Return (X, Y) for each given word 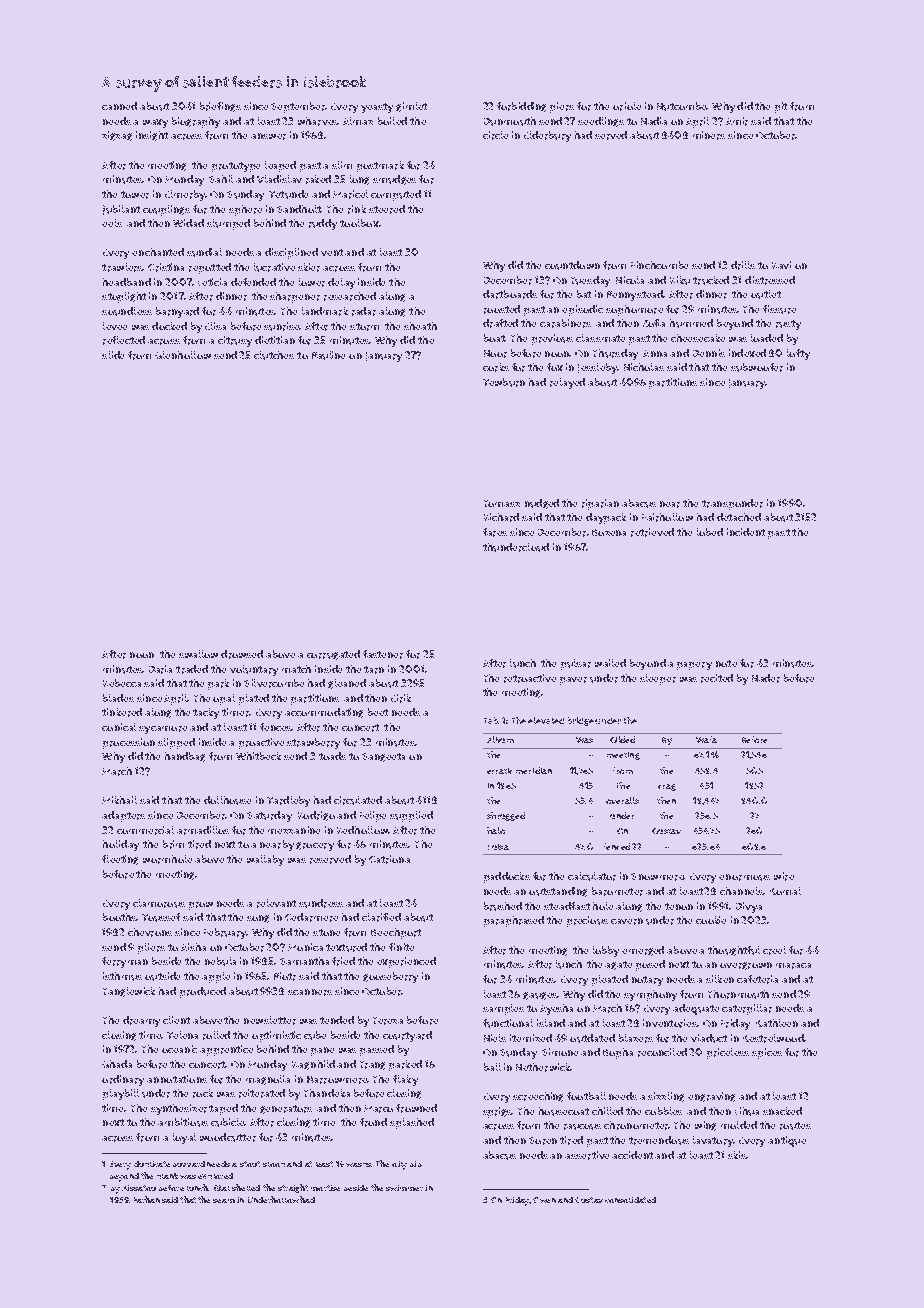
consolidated (630, 1200)
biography (196, 122)
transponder (732, 504)
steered (387, 209)
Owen (544, 1200)
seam (224, 1201)
